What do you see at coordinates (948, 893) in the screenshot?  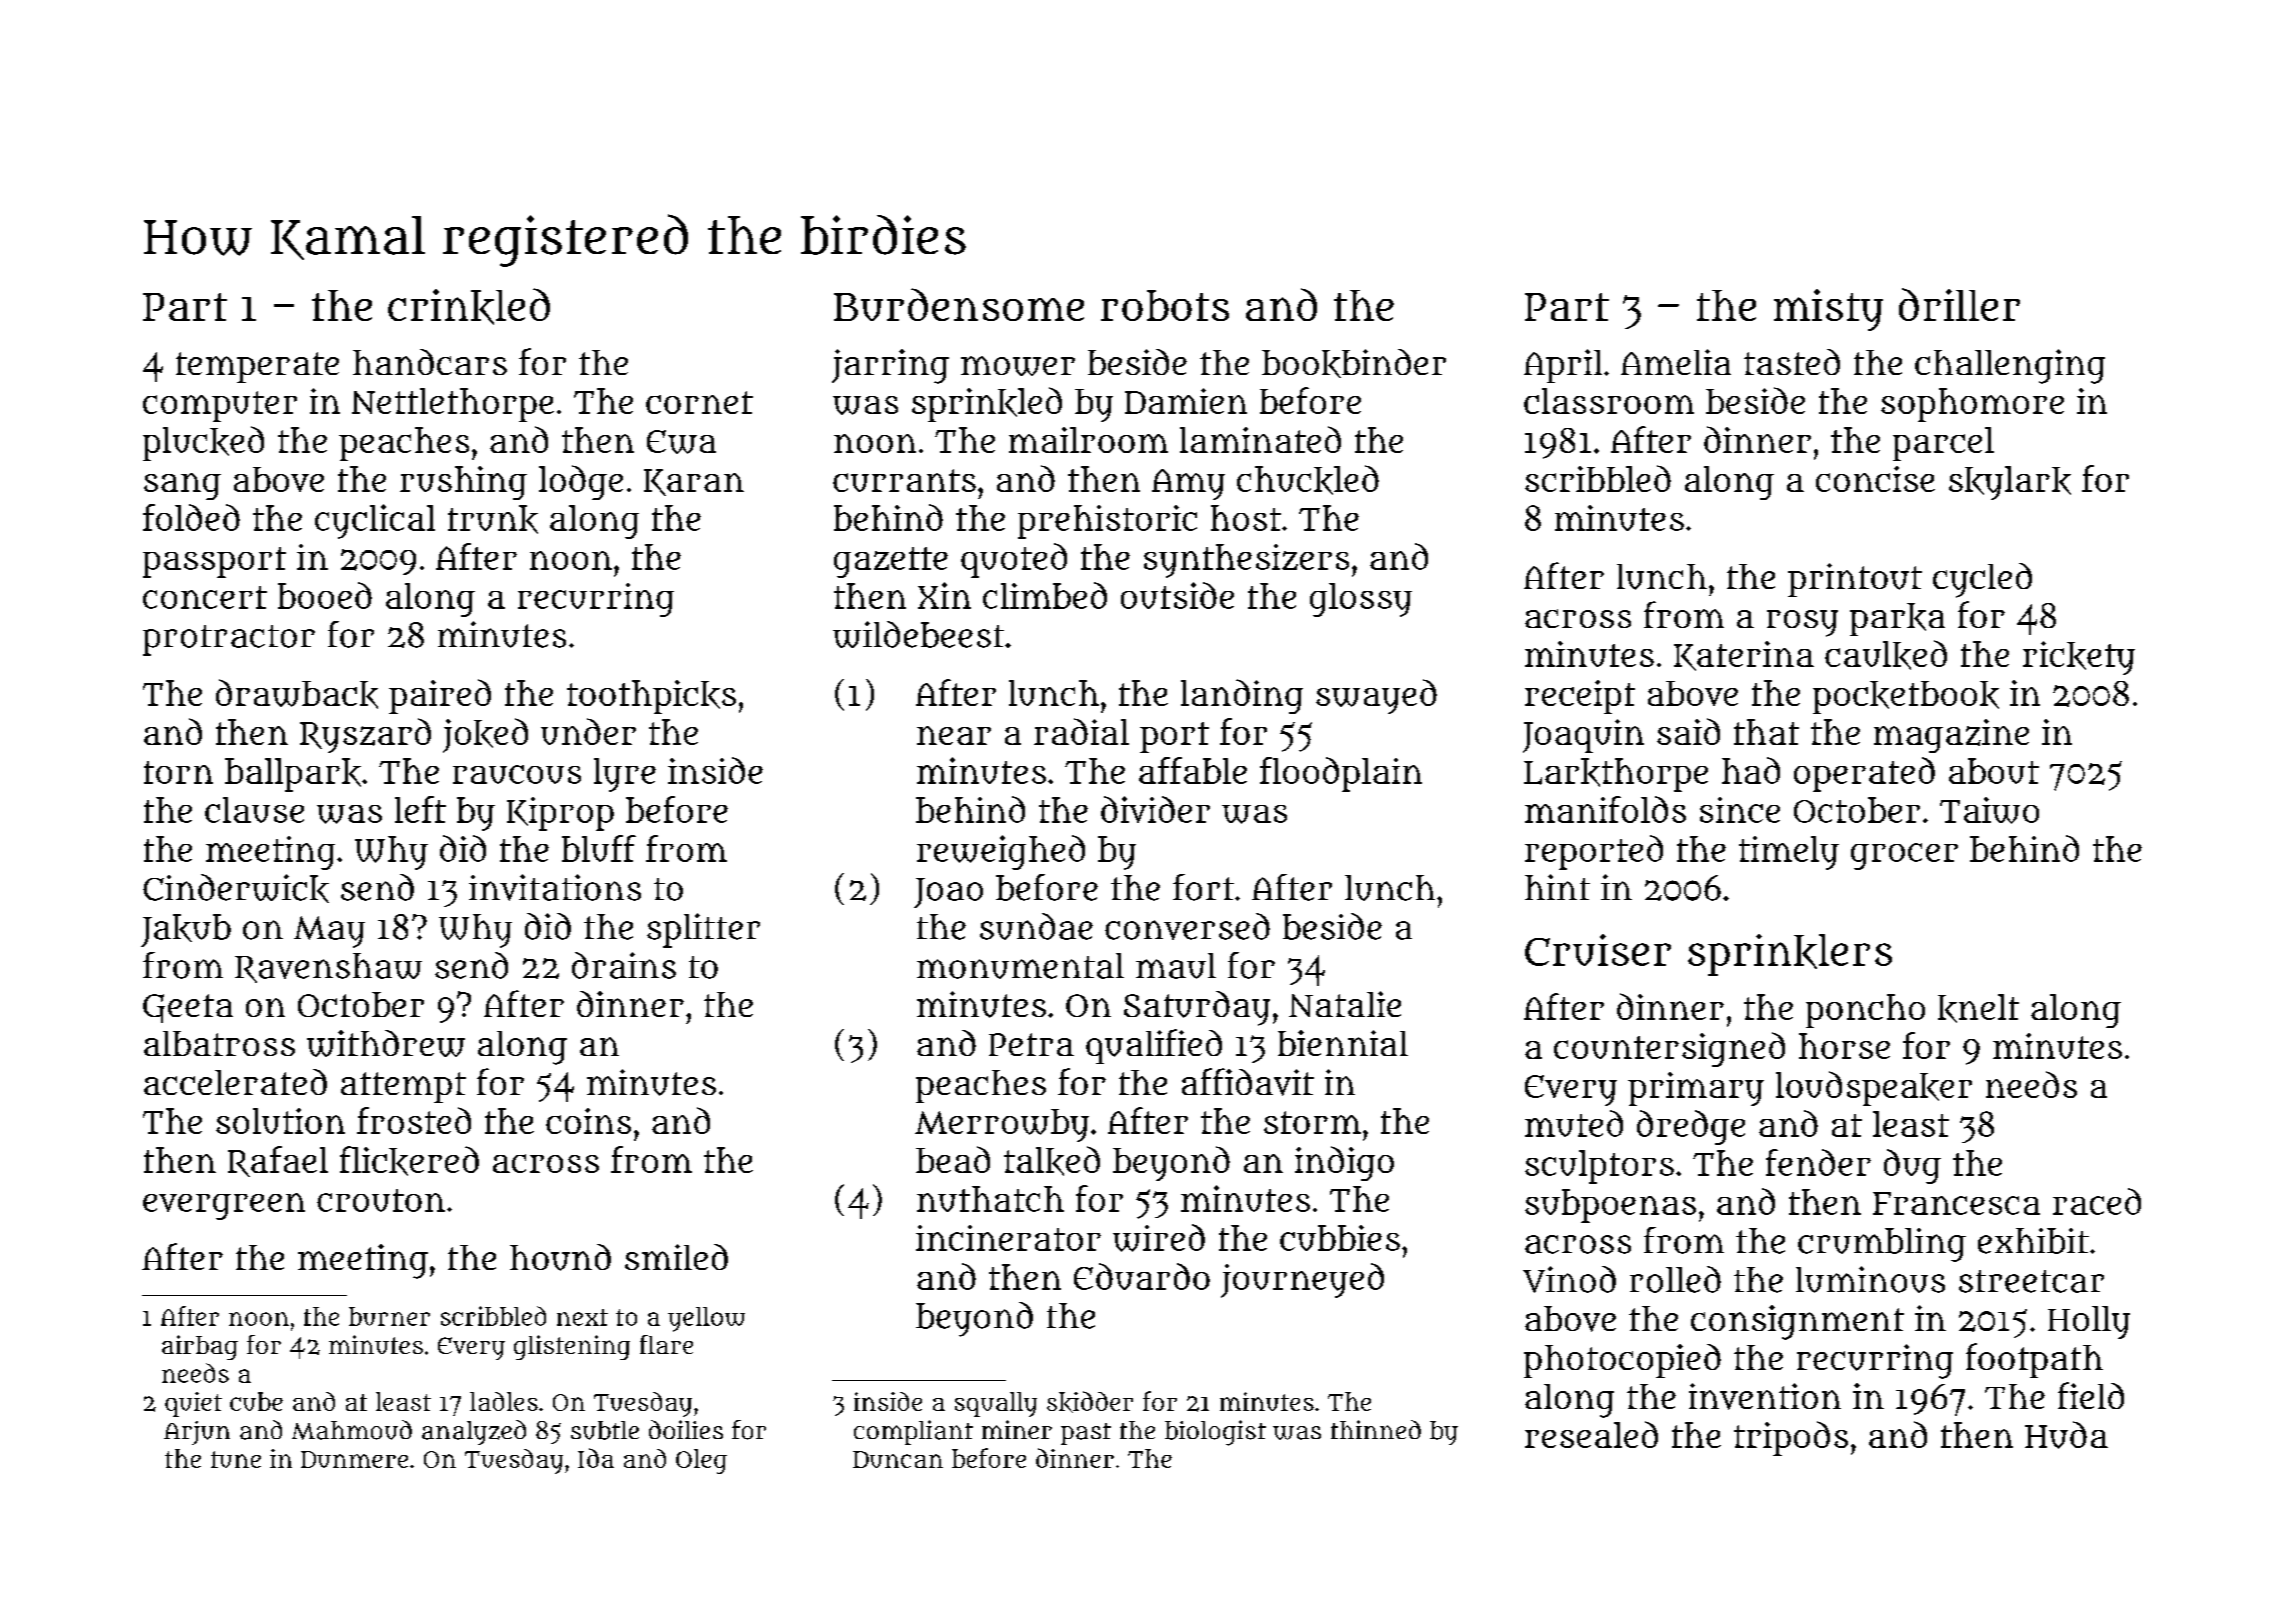 I see `Joao` at bounding box center [948, 893].
